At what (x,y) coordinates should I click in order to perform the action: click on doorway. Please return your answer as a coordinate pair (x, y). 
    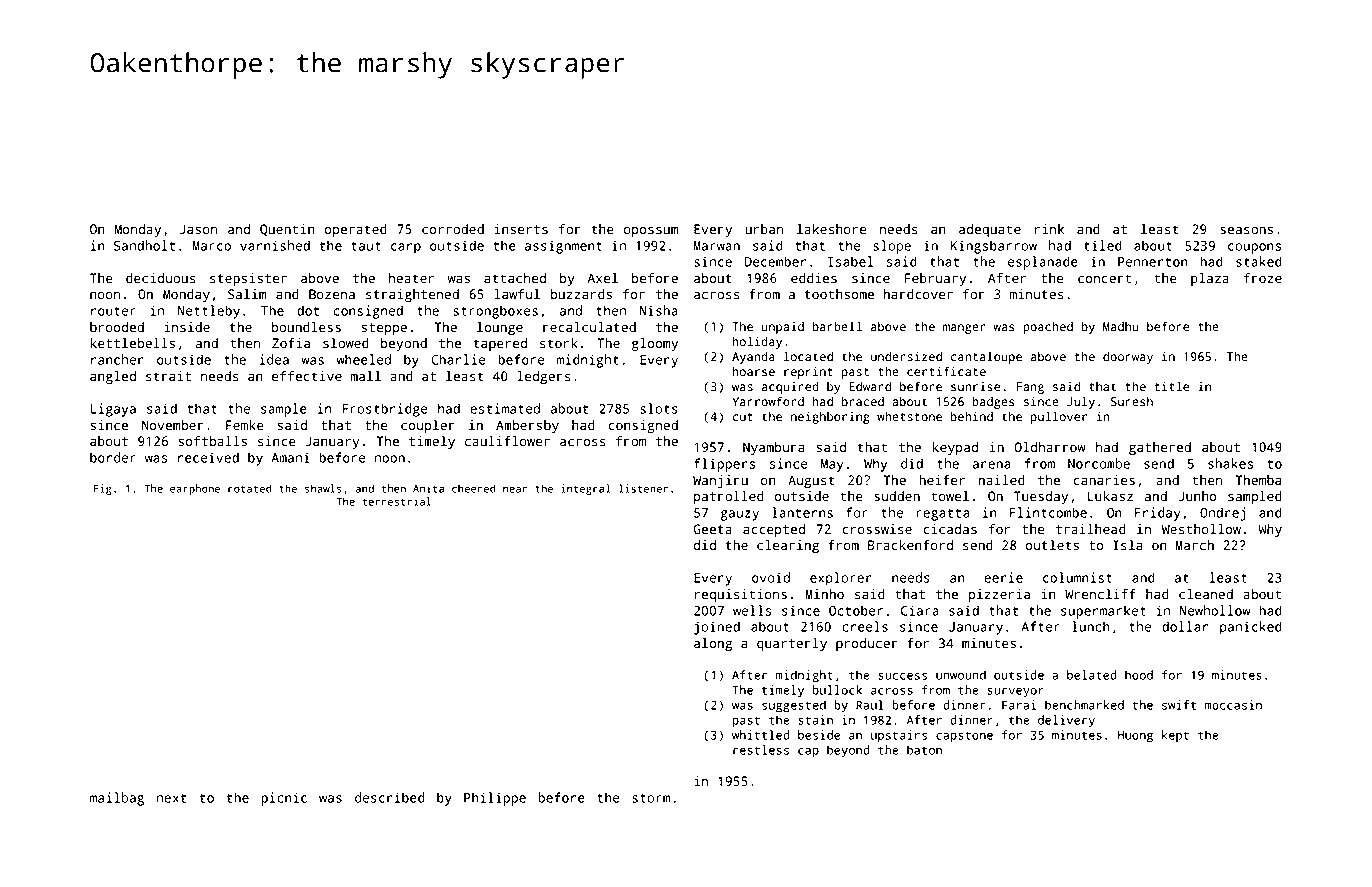
    Looking at the image, I should click on (1128, 357).
